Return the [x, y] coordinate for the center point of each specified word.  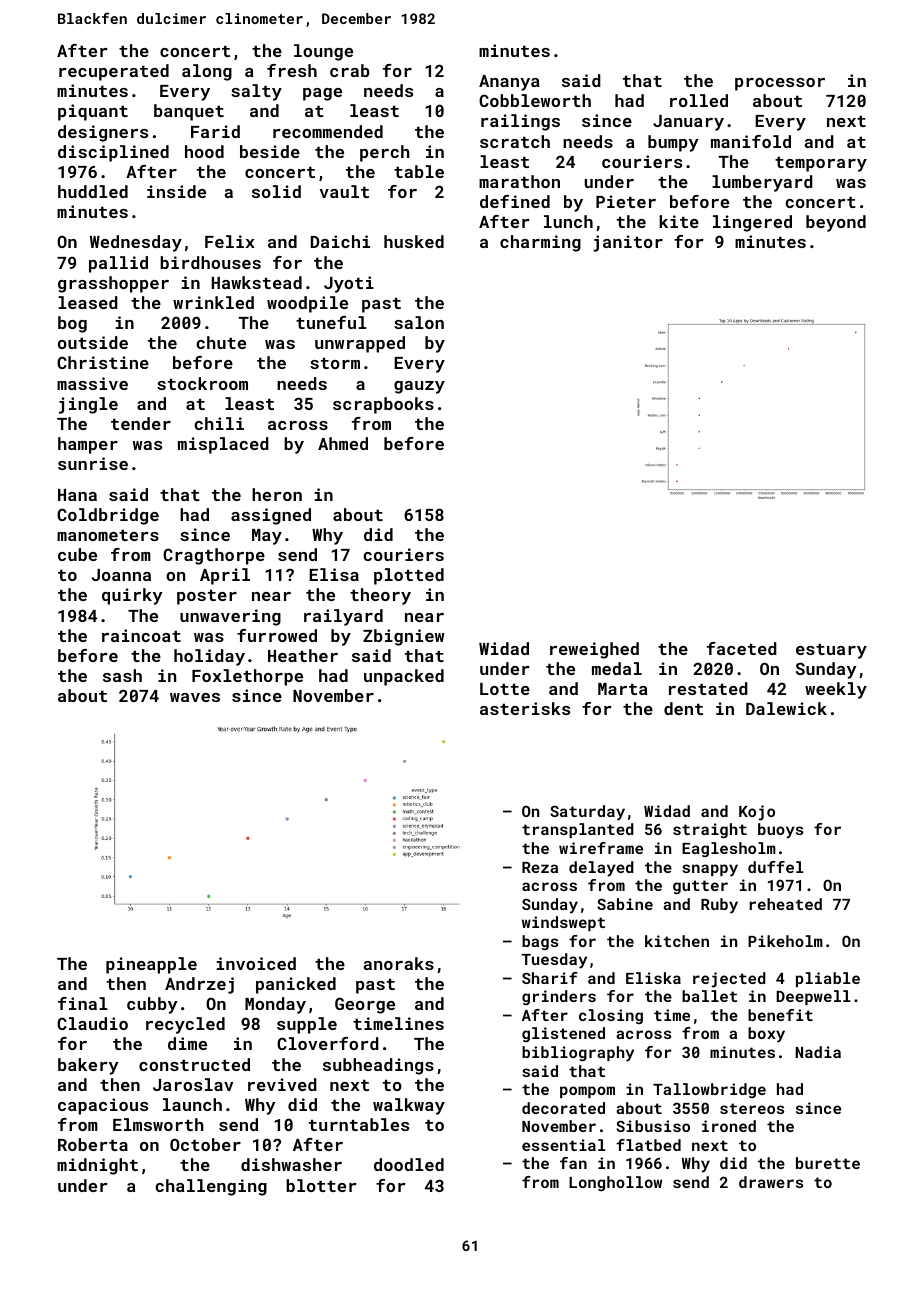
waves [195, 697]
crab [350, 70]
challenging [211, 1187]
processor [780, 84]
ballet [709, 996]
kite [679, 221]
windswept [563, 923]
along [207, 72]
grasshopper [113, 284]
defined [515, 201]
